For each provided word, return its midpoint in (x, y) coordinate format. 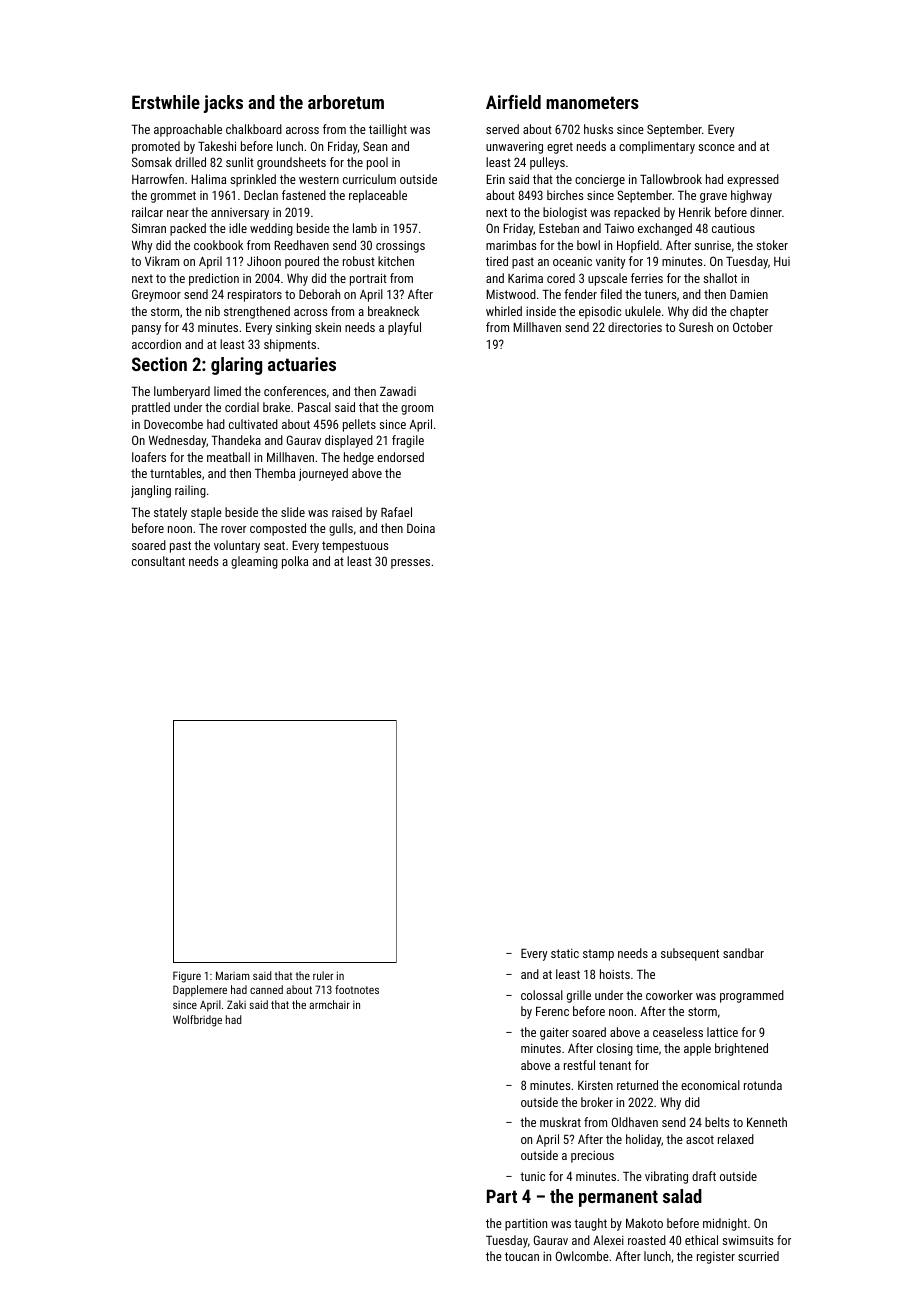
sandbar (743, 953)
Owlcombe (582, 1256)
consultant (158, 561)
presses (410, 564)
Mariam (233, 975)
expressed (753, 180)
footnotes (357, 989)
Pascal (314, 407)
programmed (752, 996)
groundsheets (291, 163)
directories (635, 327)
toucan (522, 1256)
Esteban (559, 228)
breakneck (393, 311)
